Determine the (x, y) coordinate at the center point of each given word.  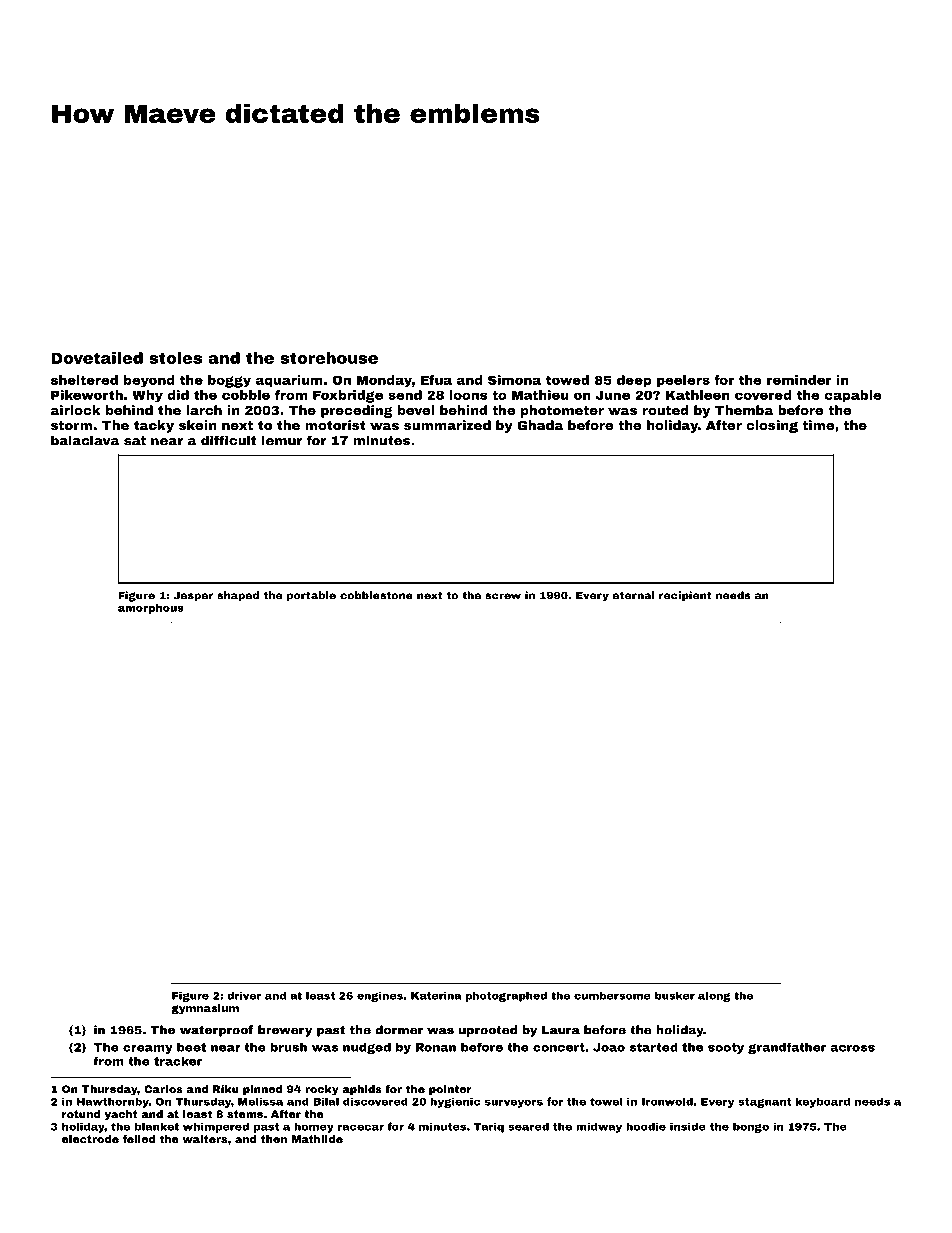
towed (567, 380)
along (714, 997)
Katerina (436, 996)
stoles (175, 358)
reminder (799, 380)
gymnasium (205, 1009)
